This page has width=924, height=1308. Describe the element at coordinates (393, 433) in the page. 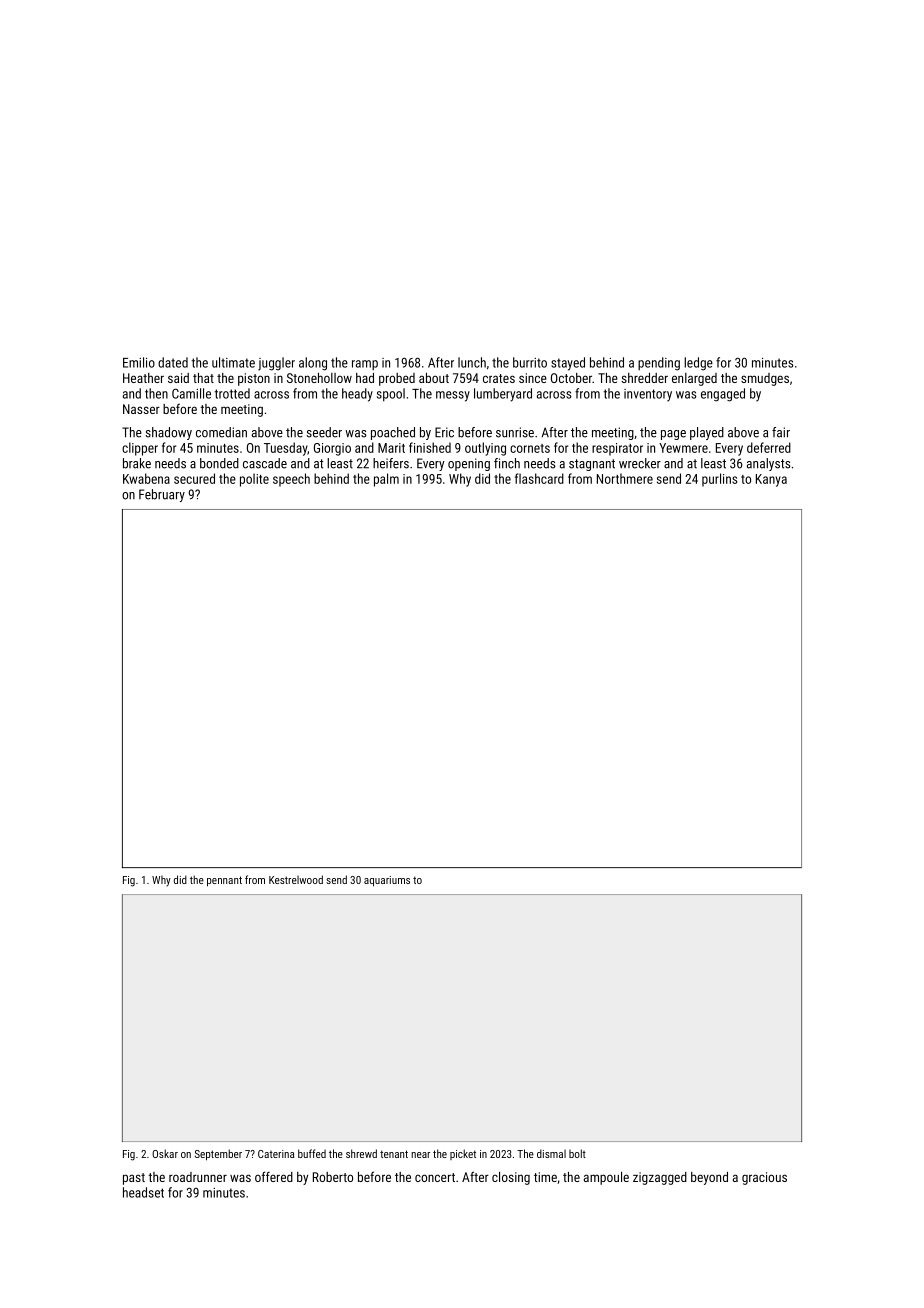

I see `poached` at that location.
